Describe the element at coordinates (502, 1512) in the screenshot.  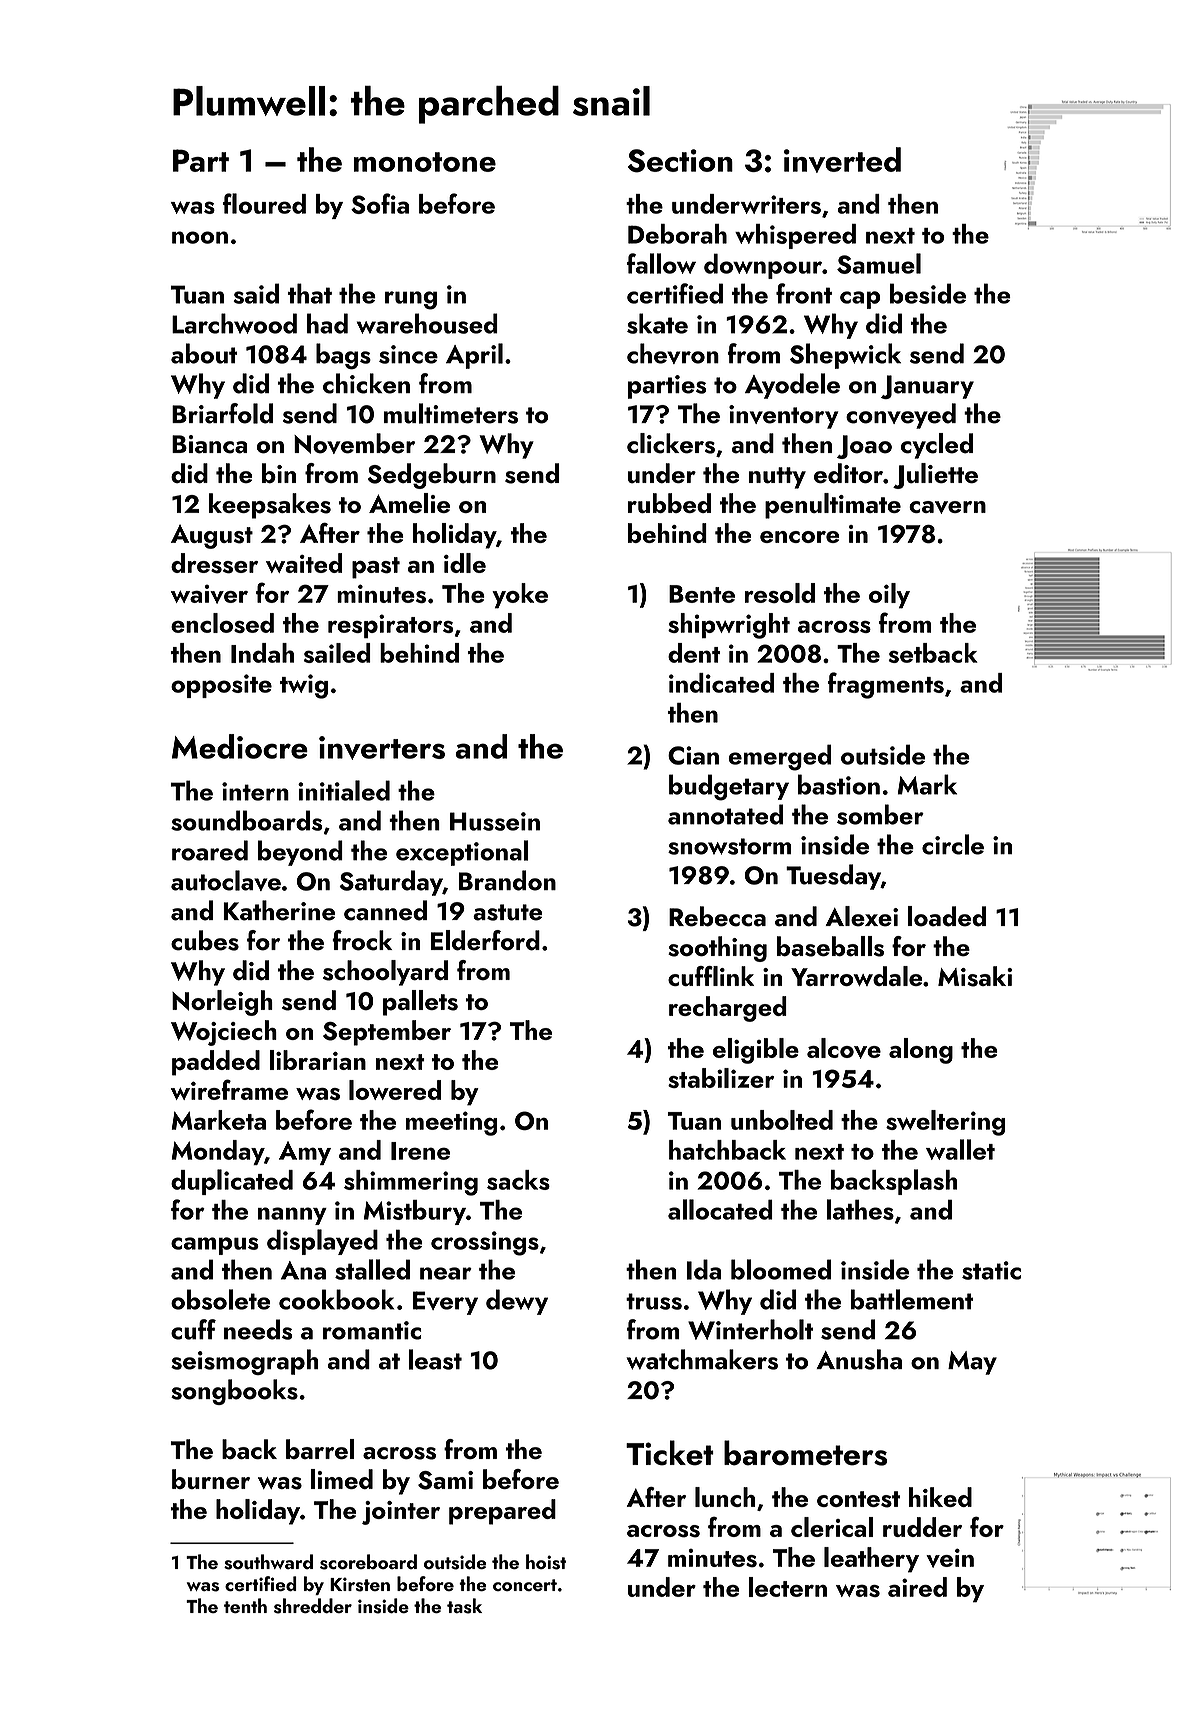
I see `prepared` at that location.
